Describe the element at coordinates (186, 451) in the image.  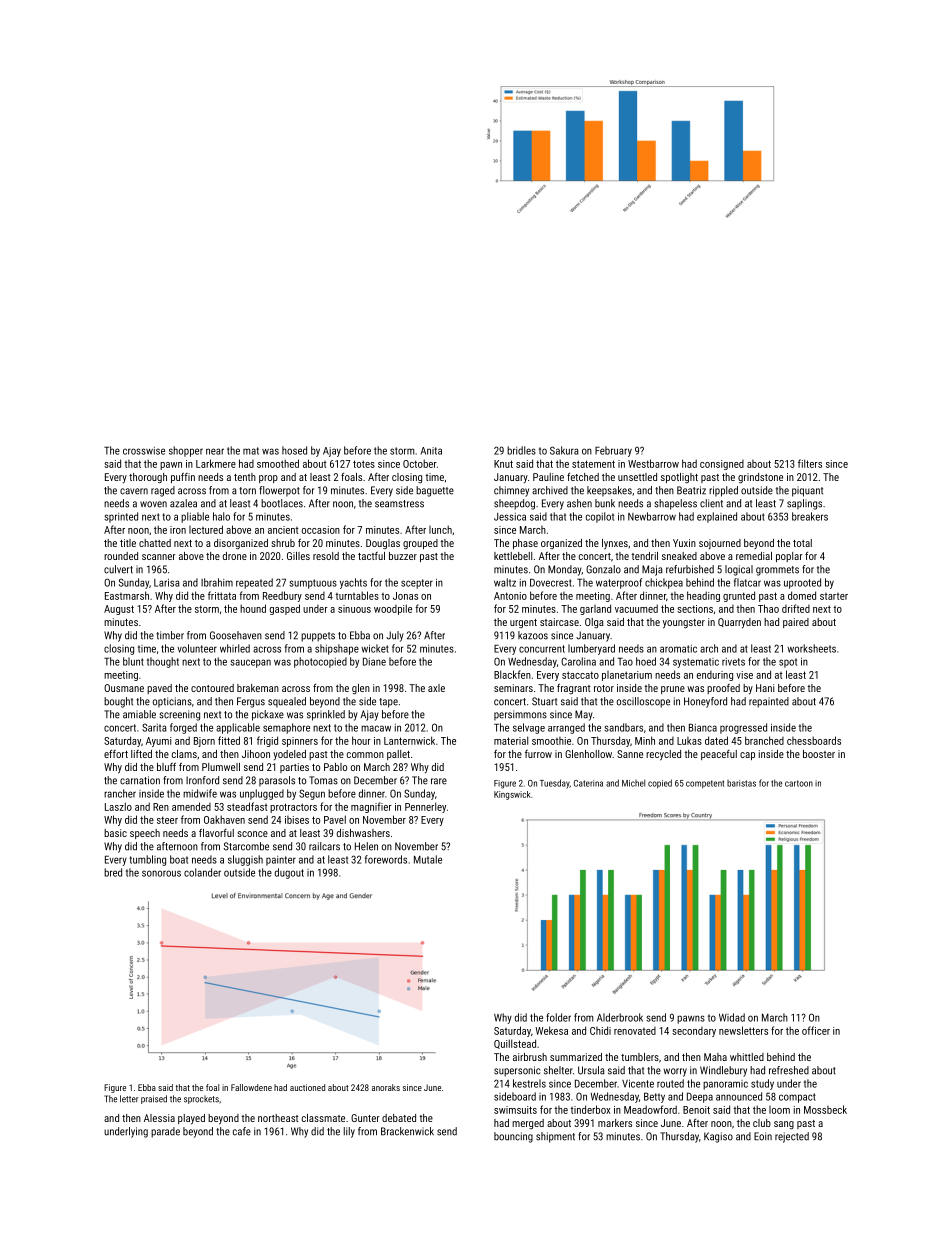
I see `shopper` at that location.
